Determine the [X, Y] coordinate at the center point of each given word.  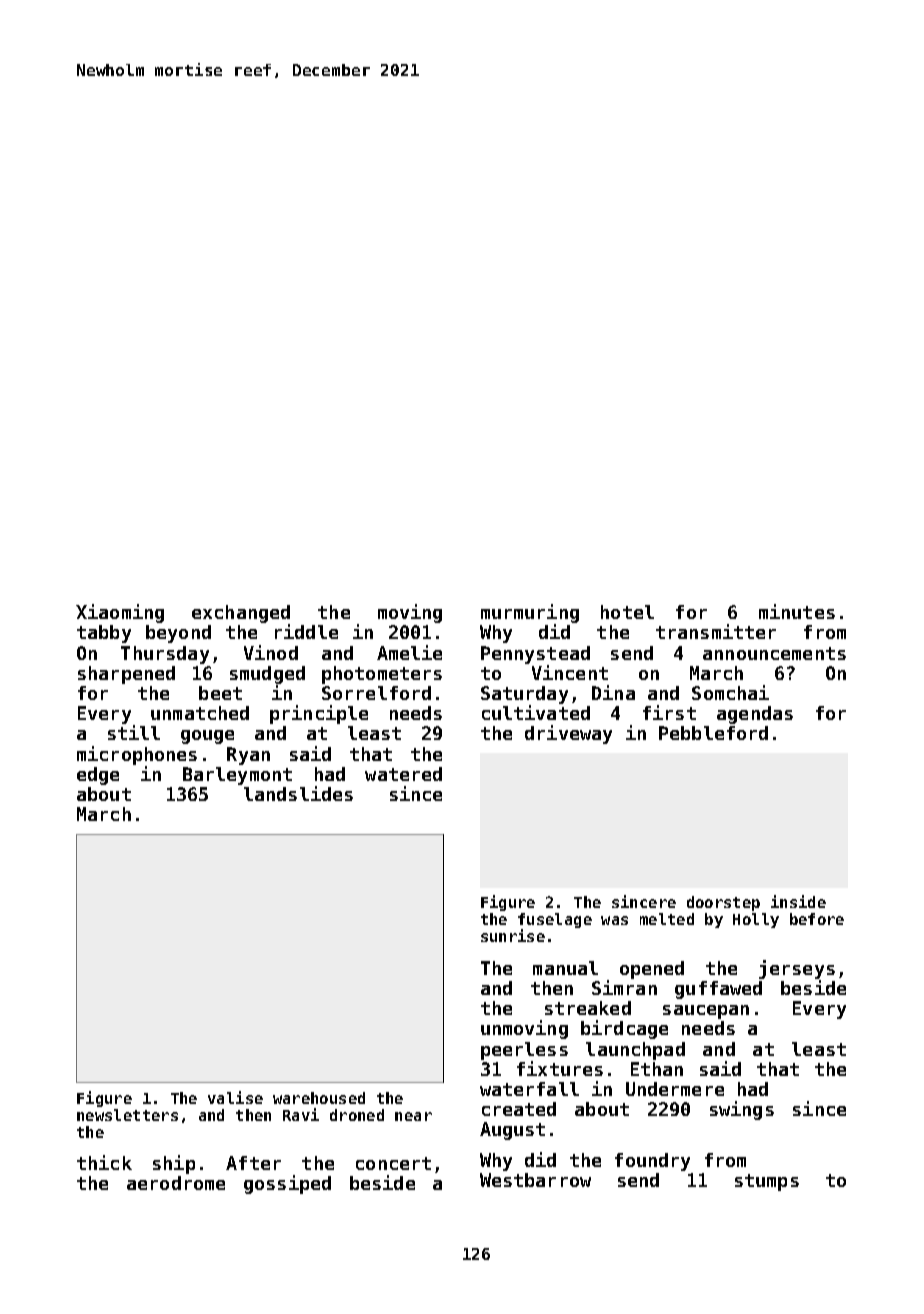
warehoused [319, 1098]
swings [742, 1110]
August [512, 1131]
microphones [137, 755]
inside [798, 901]
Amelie [409, 652]
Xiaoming [120, 613]
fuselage [555, 921]
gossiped [287, 1184]
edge [98, 776]
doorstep [723, 903]
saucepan [706, 1012]
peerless [524, 1051]
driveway [568, 734]
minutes [797, 611]
